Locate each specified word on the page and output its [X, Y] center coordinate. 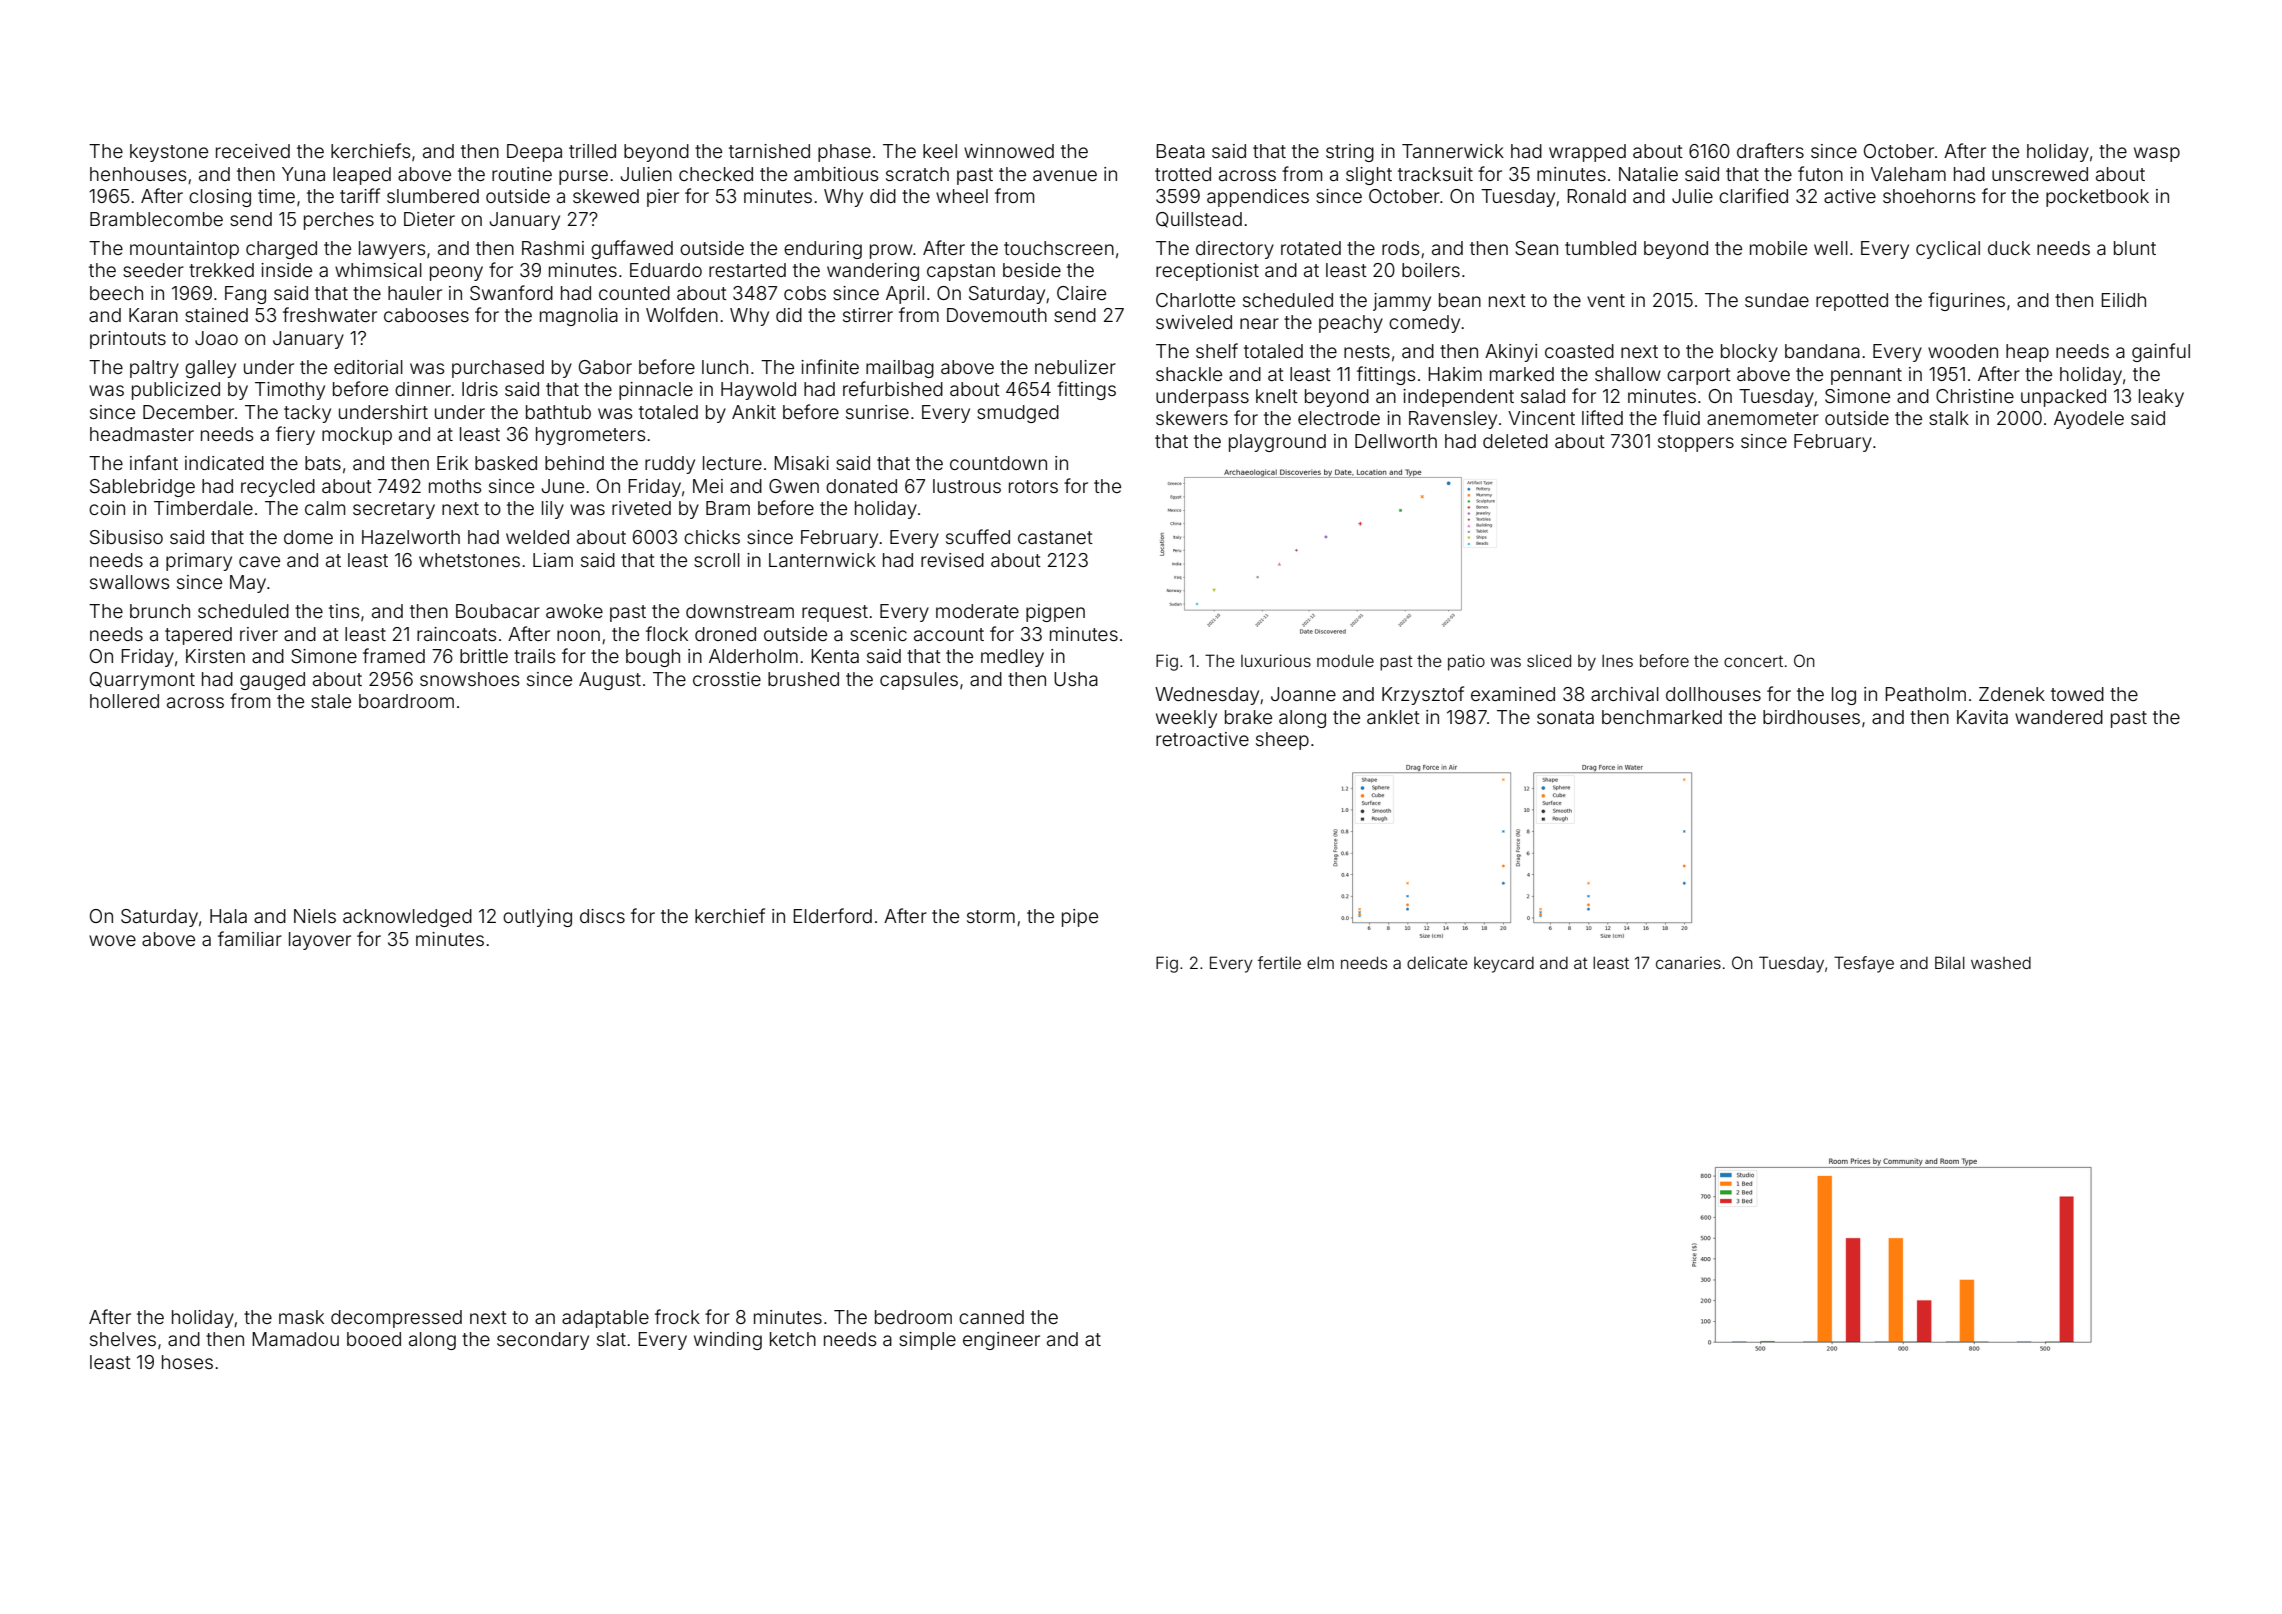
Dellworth [1396, 441]
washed [2001, 963]
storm [991, 916]
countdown [998, 463]
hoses [187, 1362]
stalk [1949, 418]
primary [199, 562]
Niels [315, 916]
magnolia [579, 317]
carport [1699, 376]
